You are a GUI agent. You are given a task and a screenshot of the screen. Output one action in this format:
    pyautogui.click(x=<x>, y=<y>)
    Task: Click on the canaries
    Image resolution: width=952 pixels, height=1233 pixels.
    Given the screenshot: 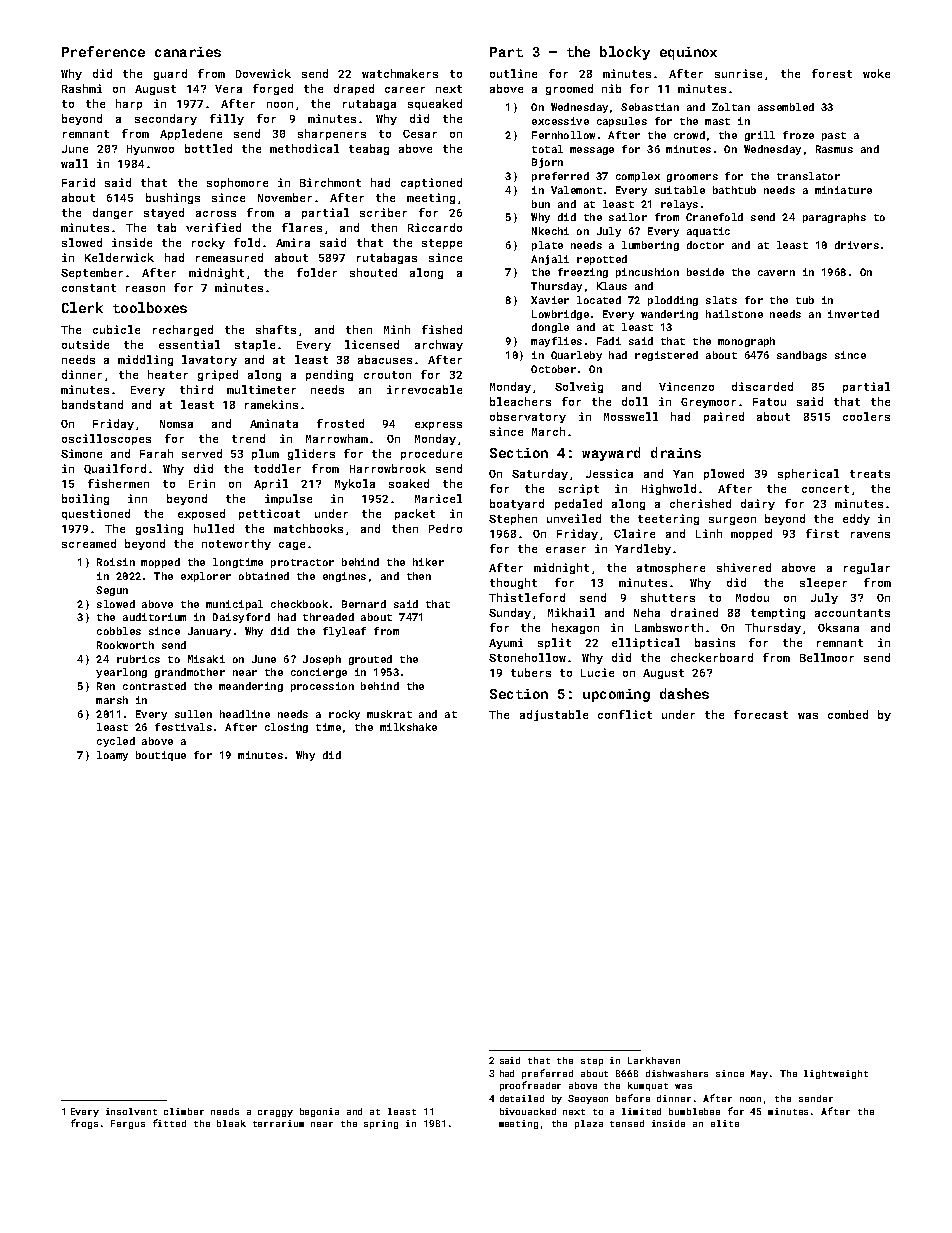 What is the action you would take?
    pyautogui.click(x=188, y=52)
